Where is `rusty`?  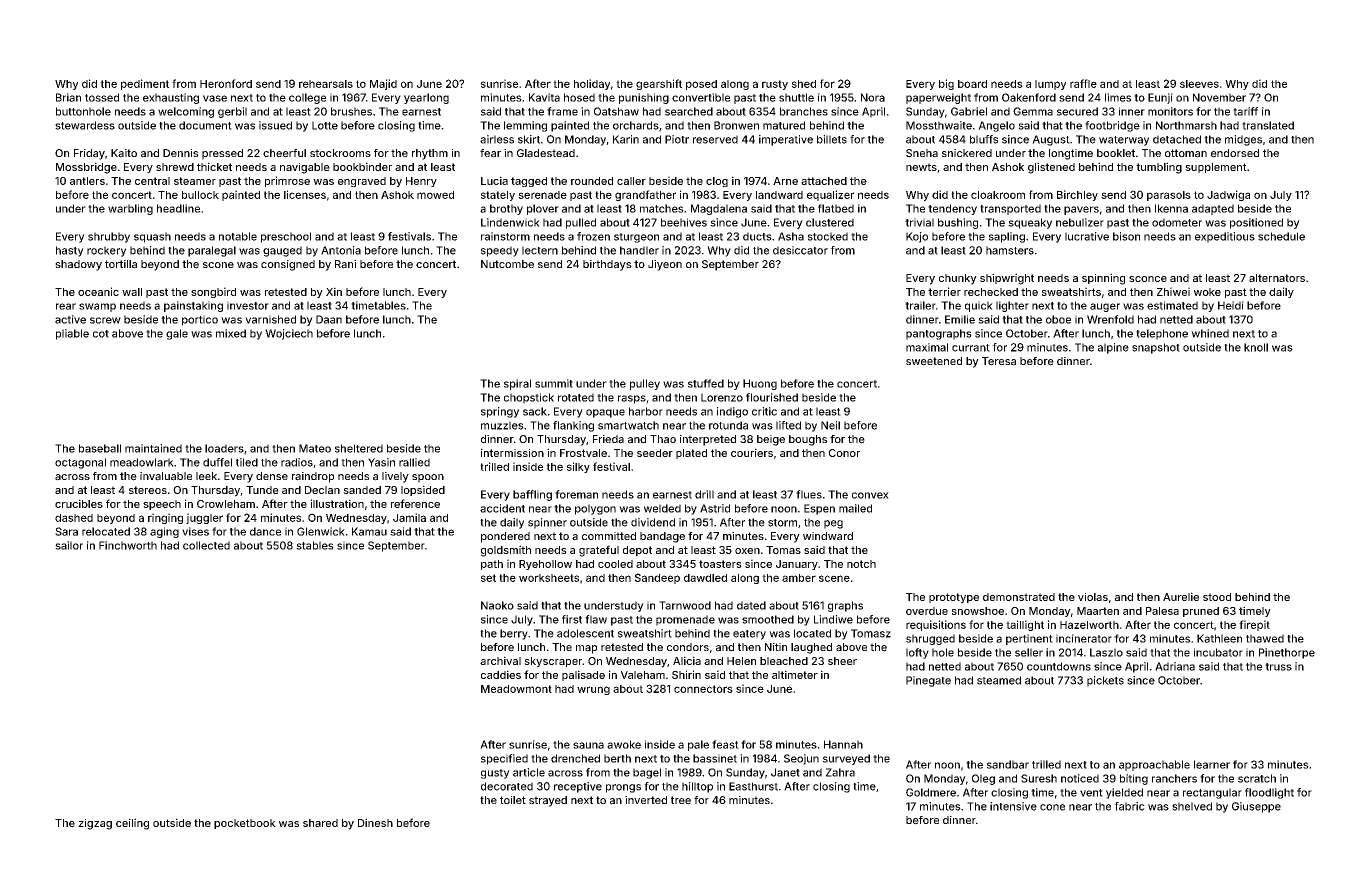 rusty is located at coordinates (775, 85).
